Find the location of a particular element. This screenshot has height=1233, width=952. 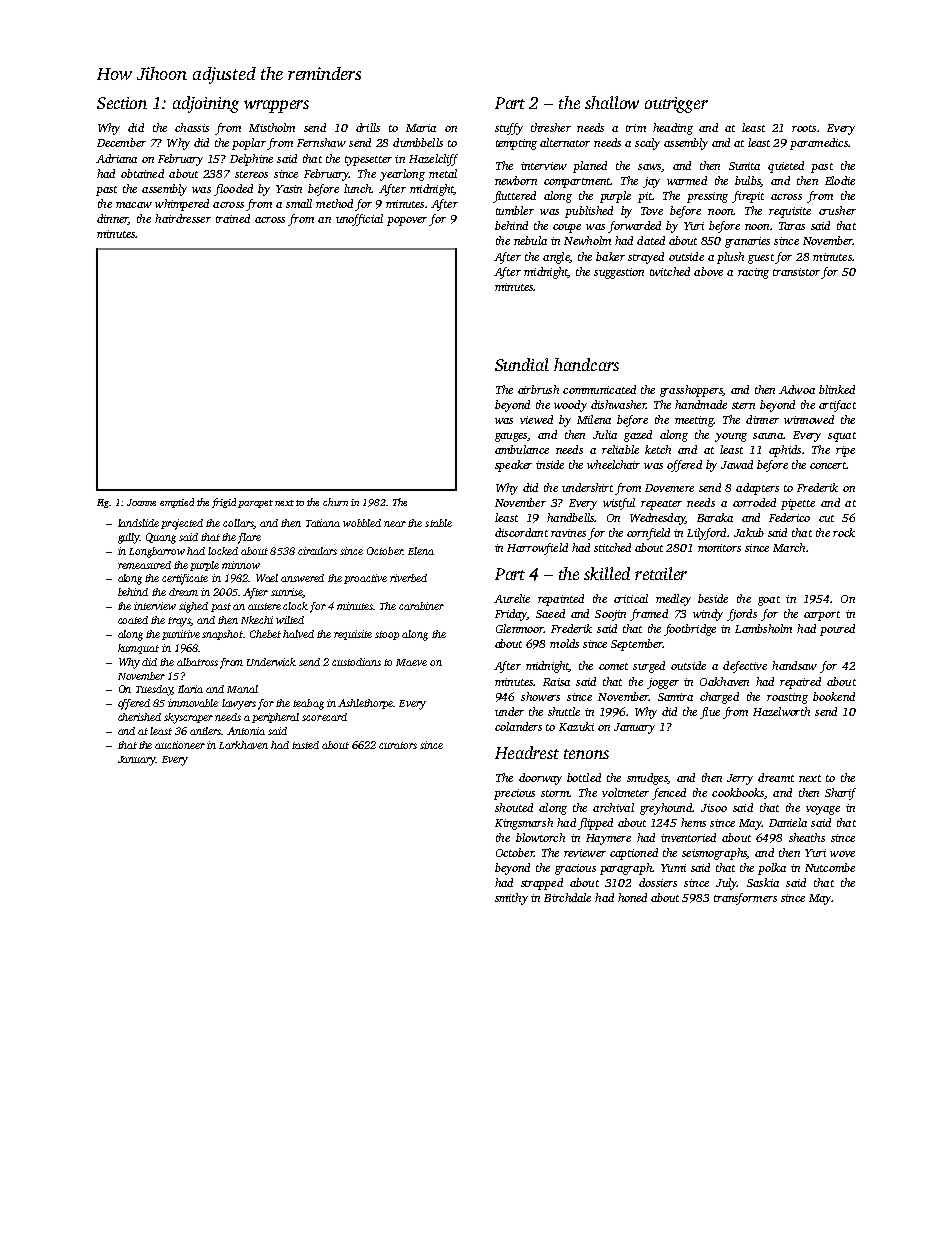

defective is located at coordinates (745, 667).
